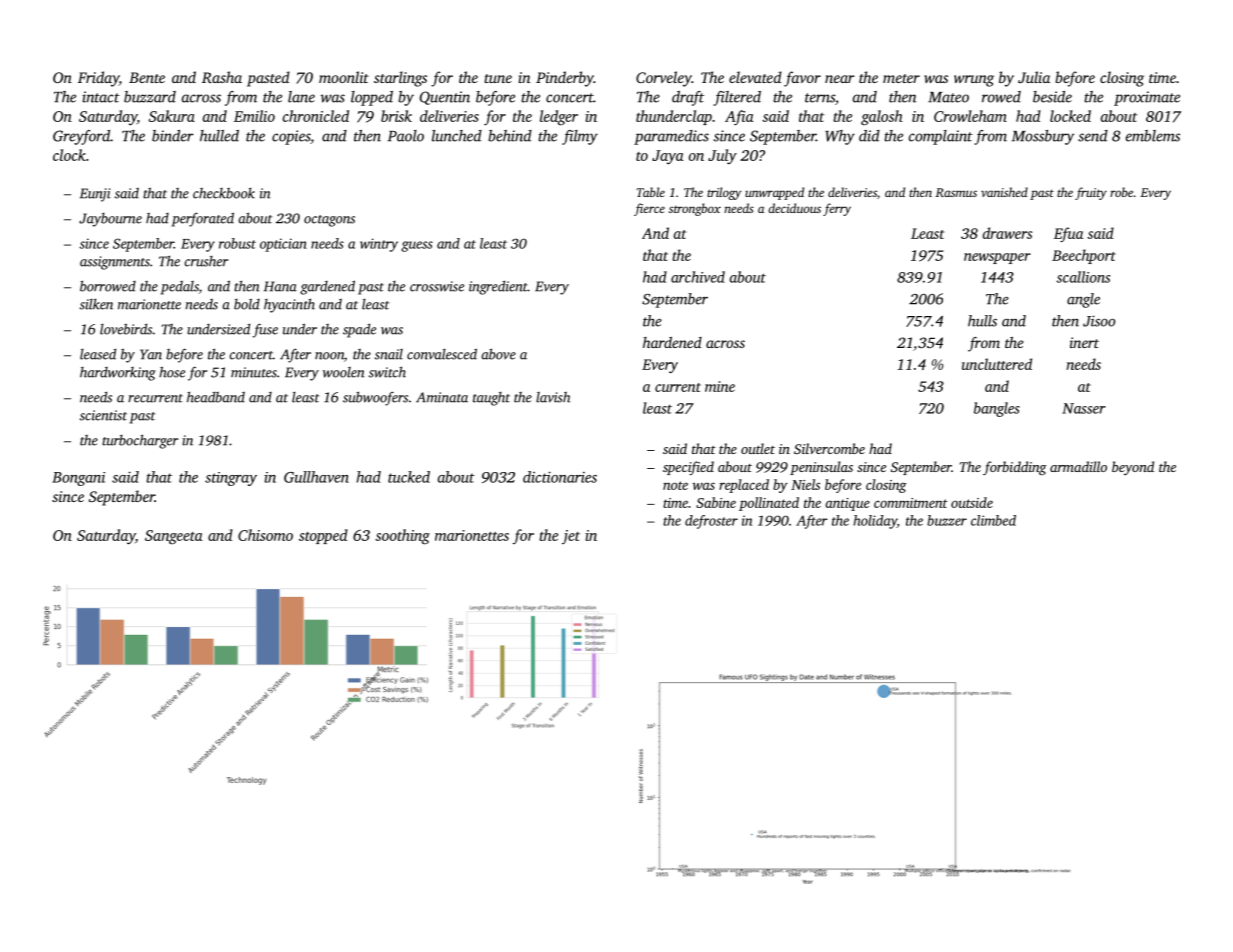 This screenshot has height=952, width=1233. What do you see at coordinates (126, 329) in the screenshot?
I see `lovebirds` at bounding box center [126, 329].
